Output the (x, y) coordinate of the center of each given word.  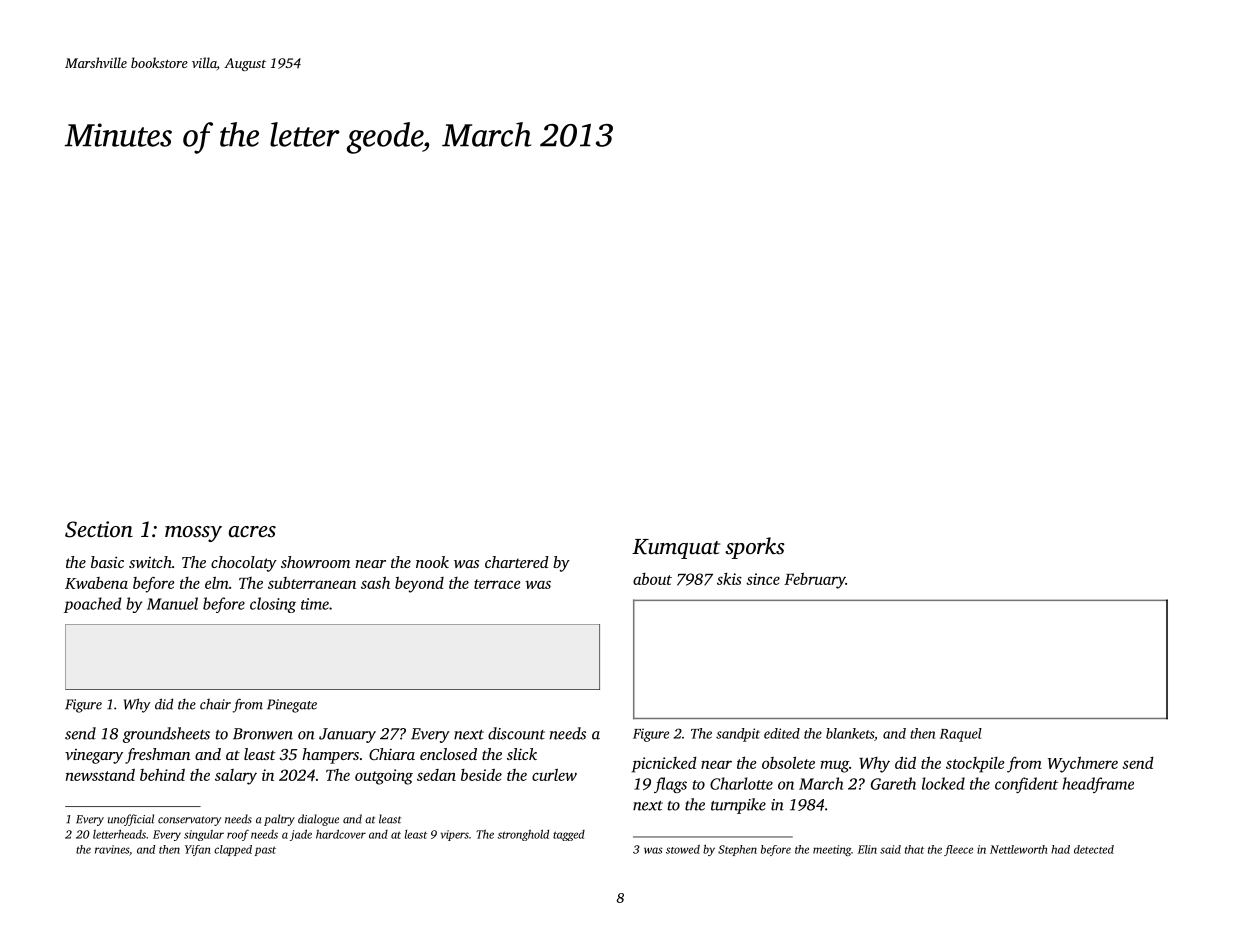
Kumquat (676, 549)
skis (729, 579)
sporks (755, 548)
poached (92, 605)
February (815, 580)
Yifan (198, 850)
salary (236, 777)
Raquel (961, 735)
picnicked (664, 765)
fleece (958, 850)
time (315, 604)
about (652, 579)
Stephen (737, 850)
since (763, 579)
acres (252, 532)
